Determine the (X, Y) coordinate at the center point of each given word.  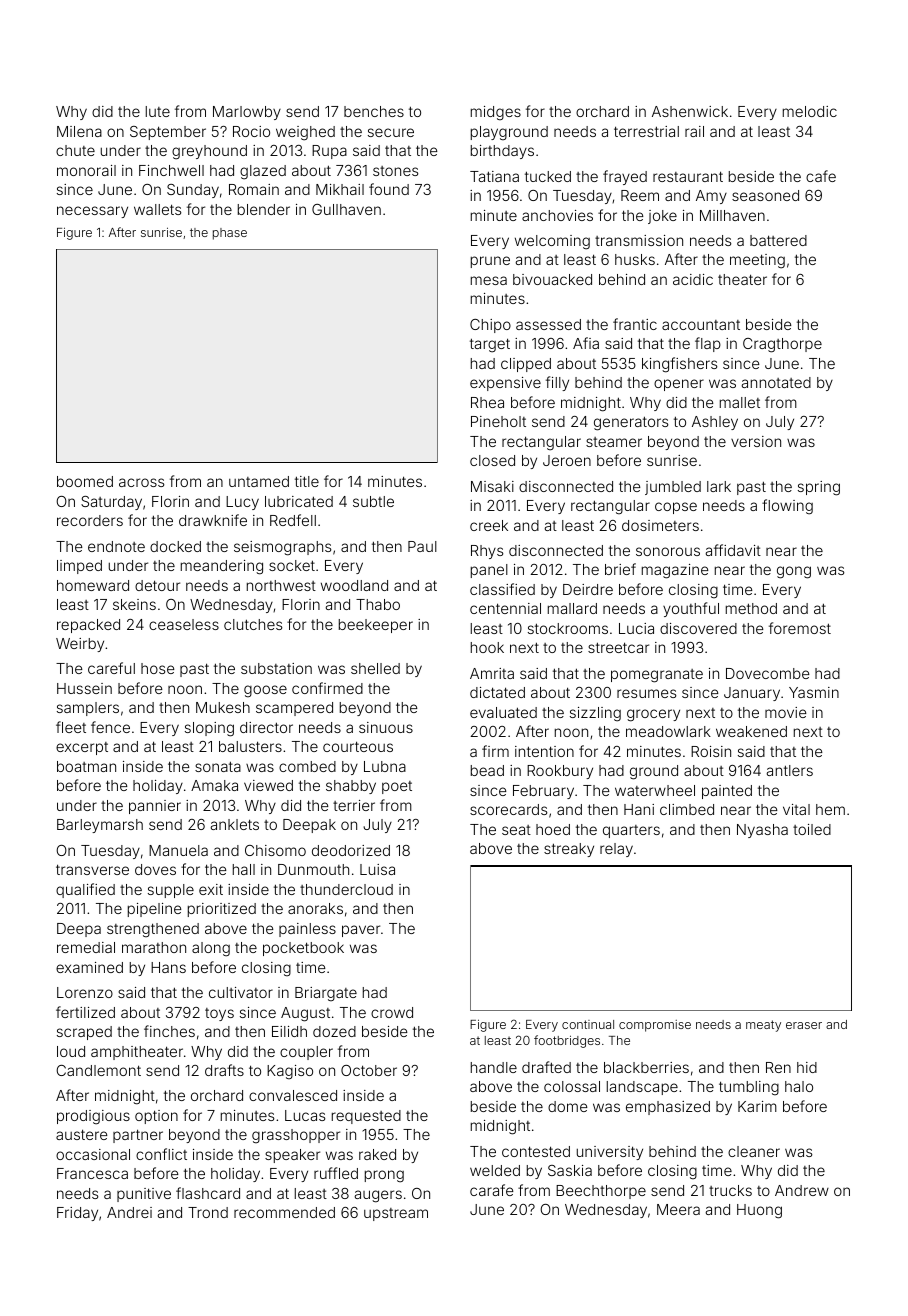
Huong (759, 1211)
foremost (800, 628)
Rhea (487, 402)
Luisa (377, 869)
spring (819, 488)
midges (496, 113)
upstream (396, 1214)
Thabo (378, 604)
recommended (284, 1212)
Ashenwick (690, 111)
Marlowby (247, 113)
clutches (253, 624)
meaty (763, 1026)
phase (230, 234)
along (211, 949)
